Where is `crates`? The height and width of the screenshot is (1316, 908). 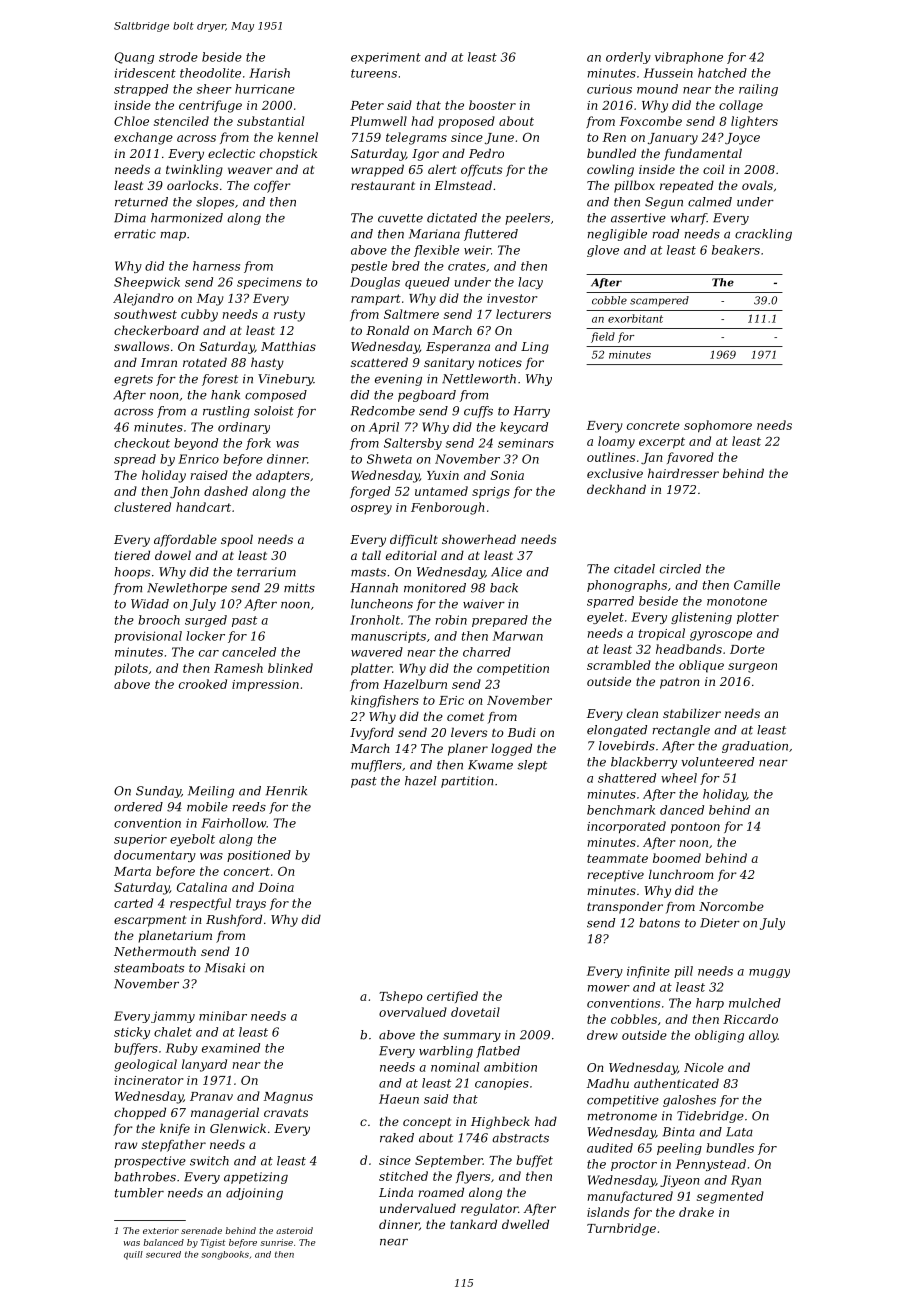 crates is located at coordinates (467, 266).
